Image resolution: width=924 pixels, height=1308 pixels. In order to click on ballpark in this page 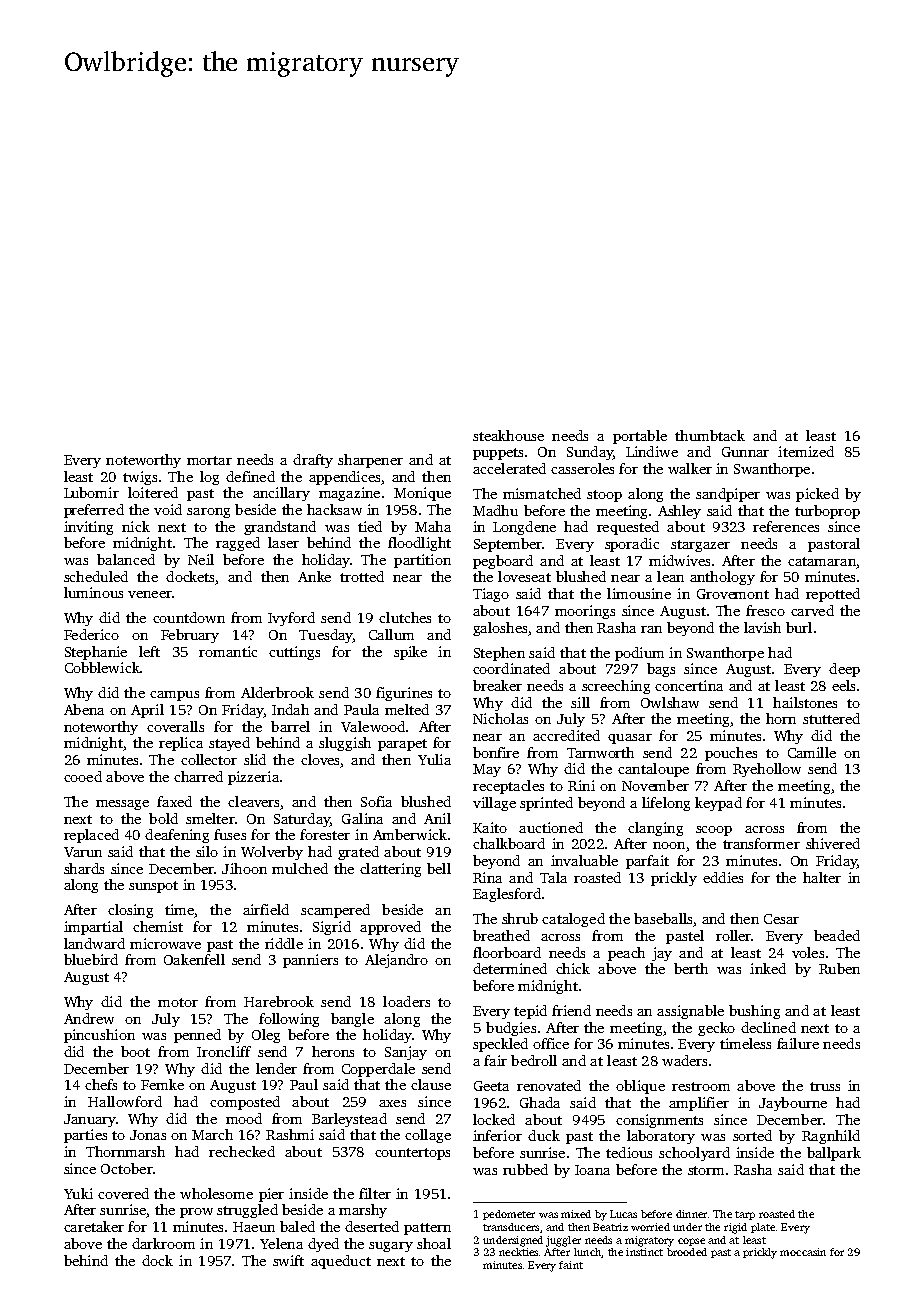, I will do `click(834, 1154)`.
